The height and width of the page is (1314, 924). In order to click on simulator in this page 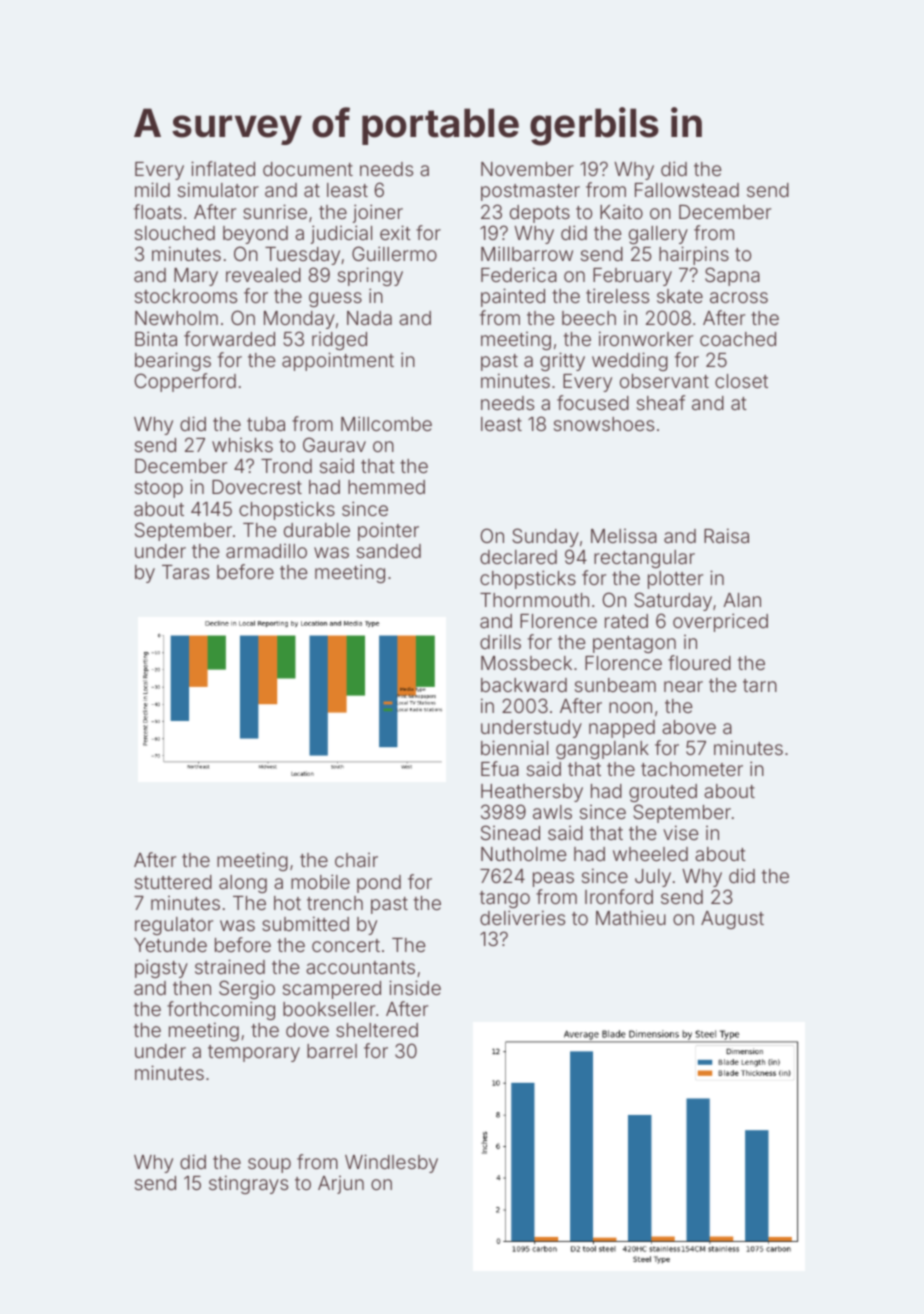, I will do `click(218, 189)`.
